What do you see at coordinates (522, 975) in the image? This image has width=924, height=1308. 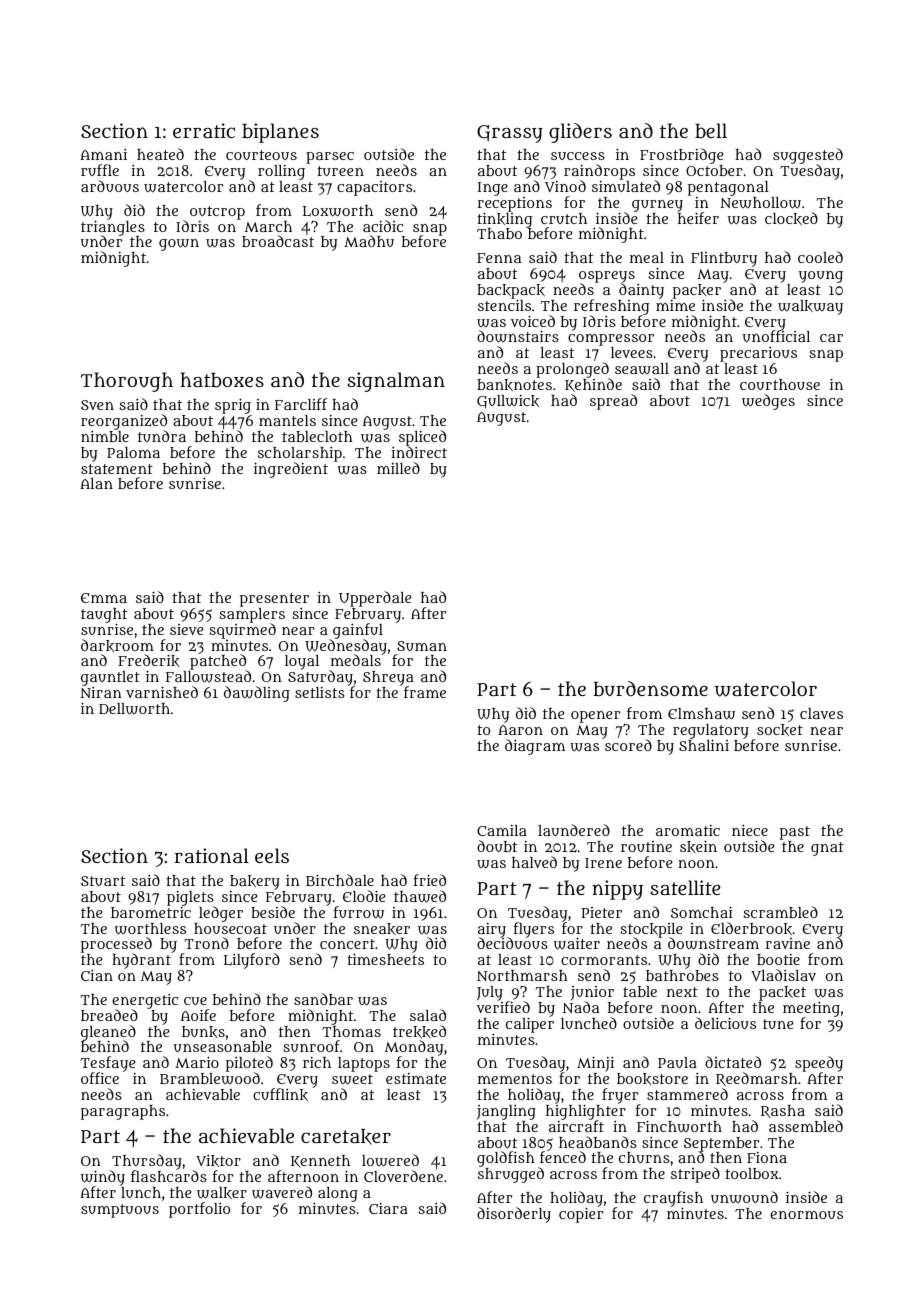 I see `Northmarsh` at bounding box center [522, 975].
